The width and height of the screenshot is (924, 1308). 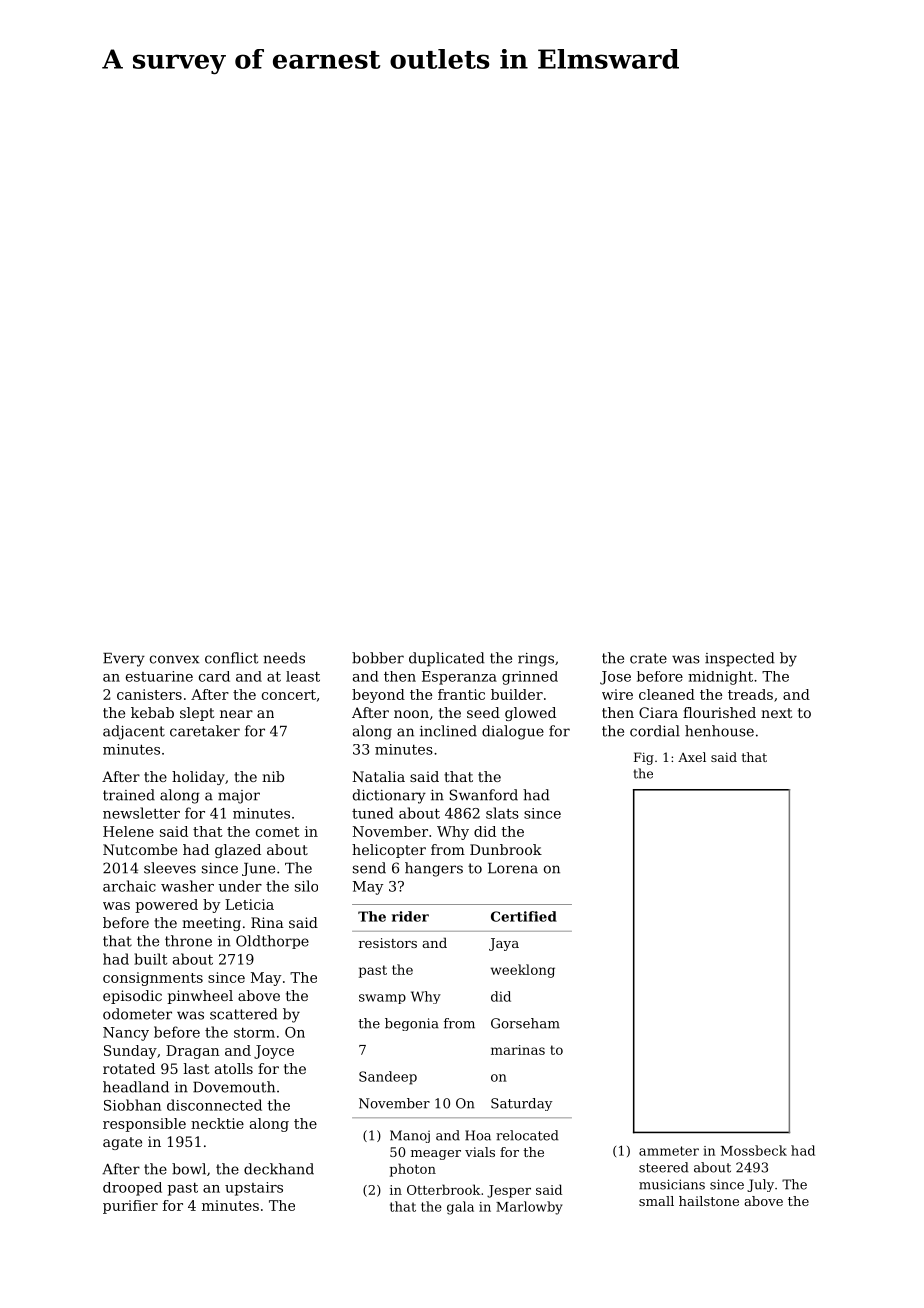 What do you see at coordinates (278, 832) in the screenshot?
I see `comet` at bounding box center [278, 832].
